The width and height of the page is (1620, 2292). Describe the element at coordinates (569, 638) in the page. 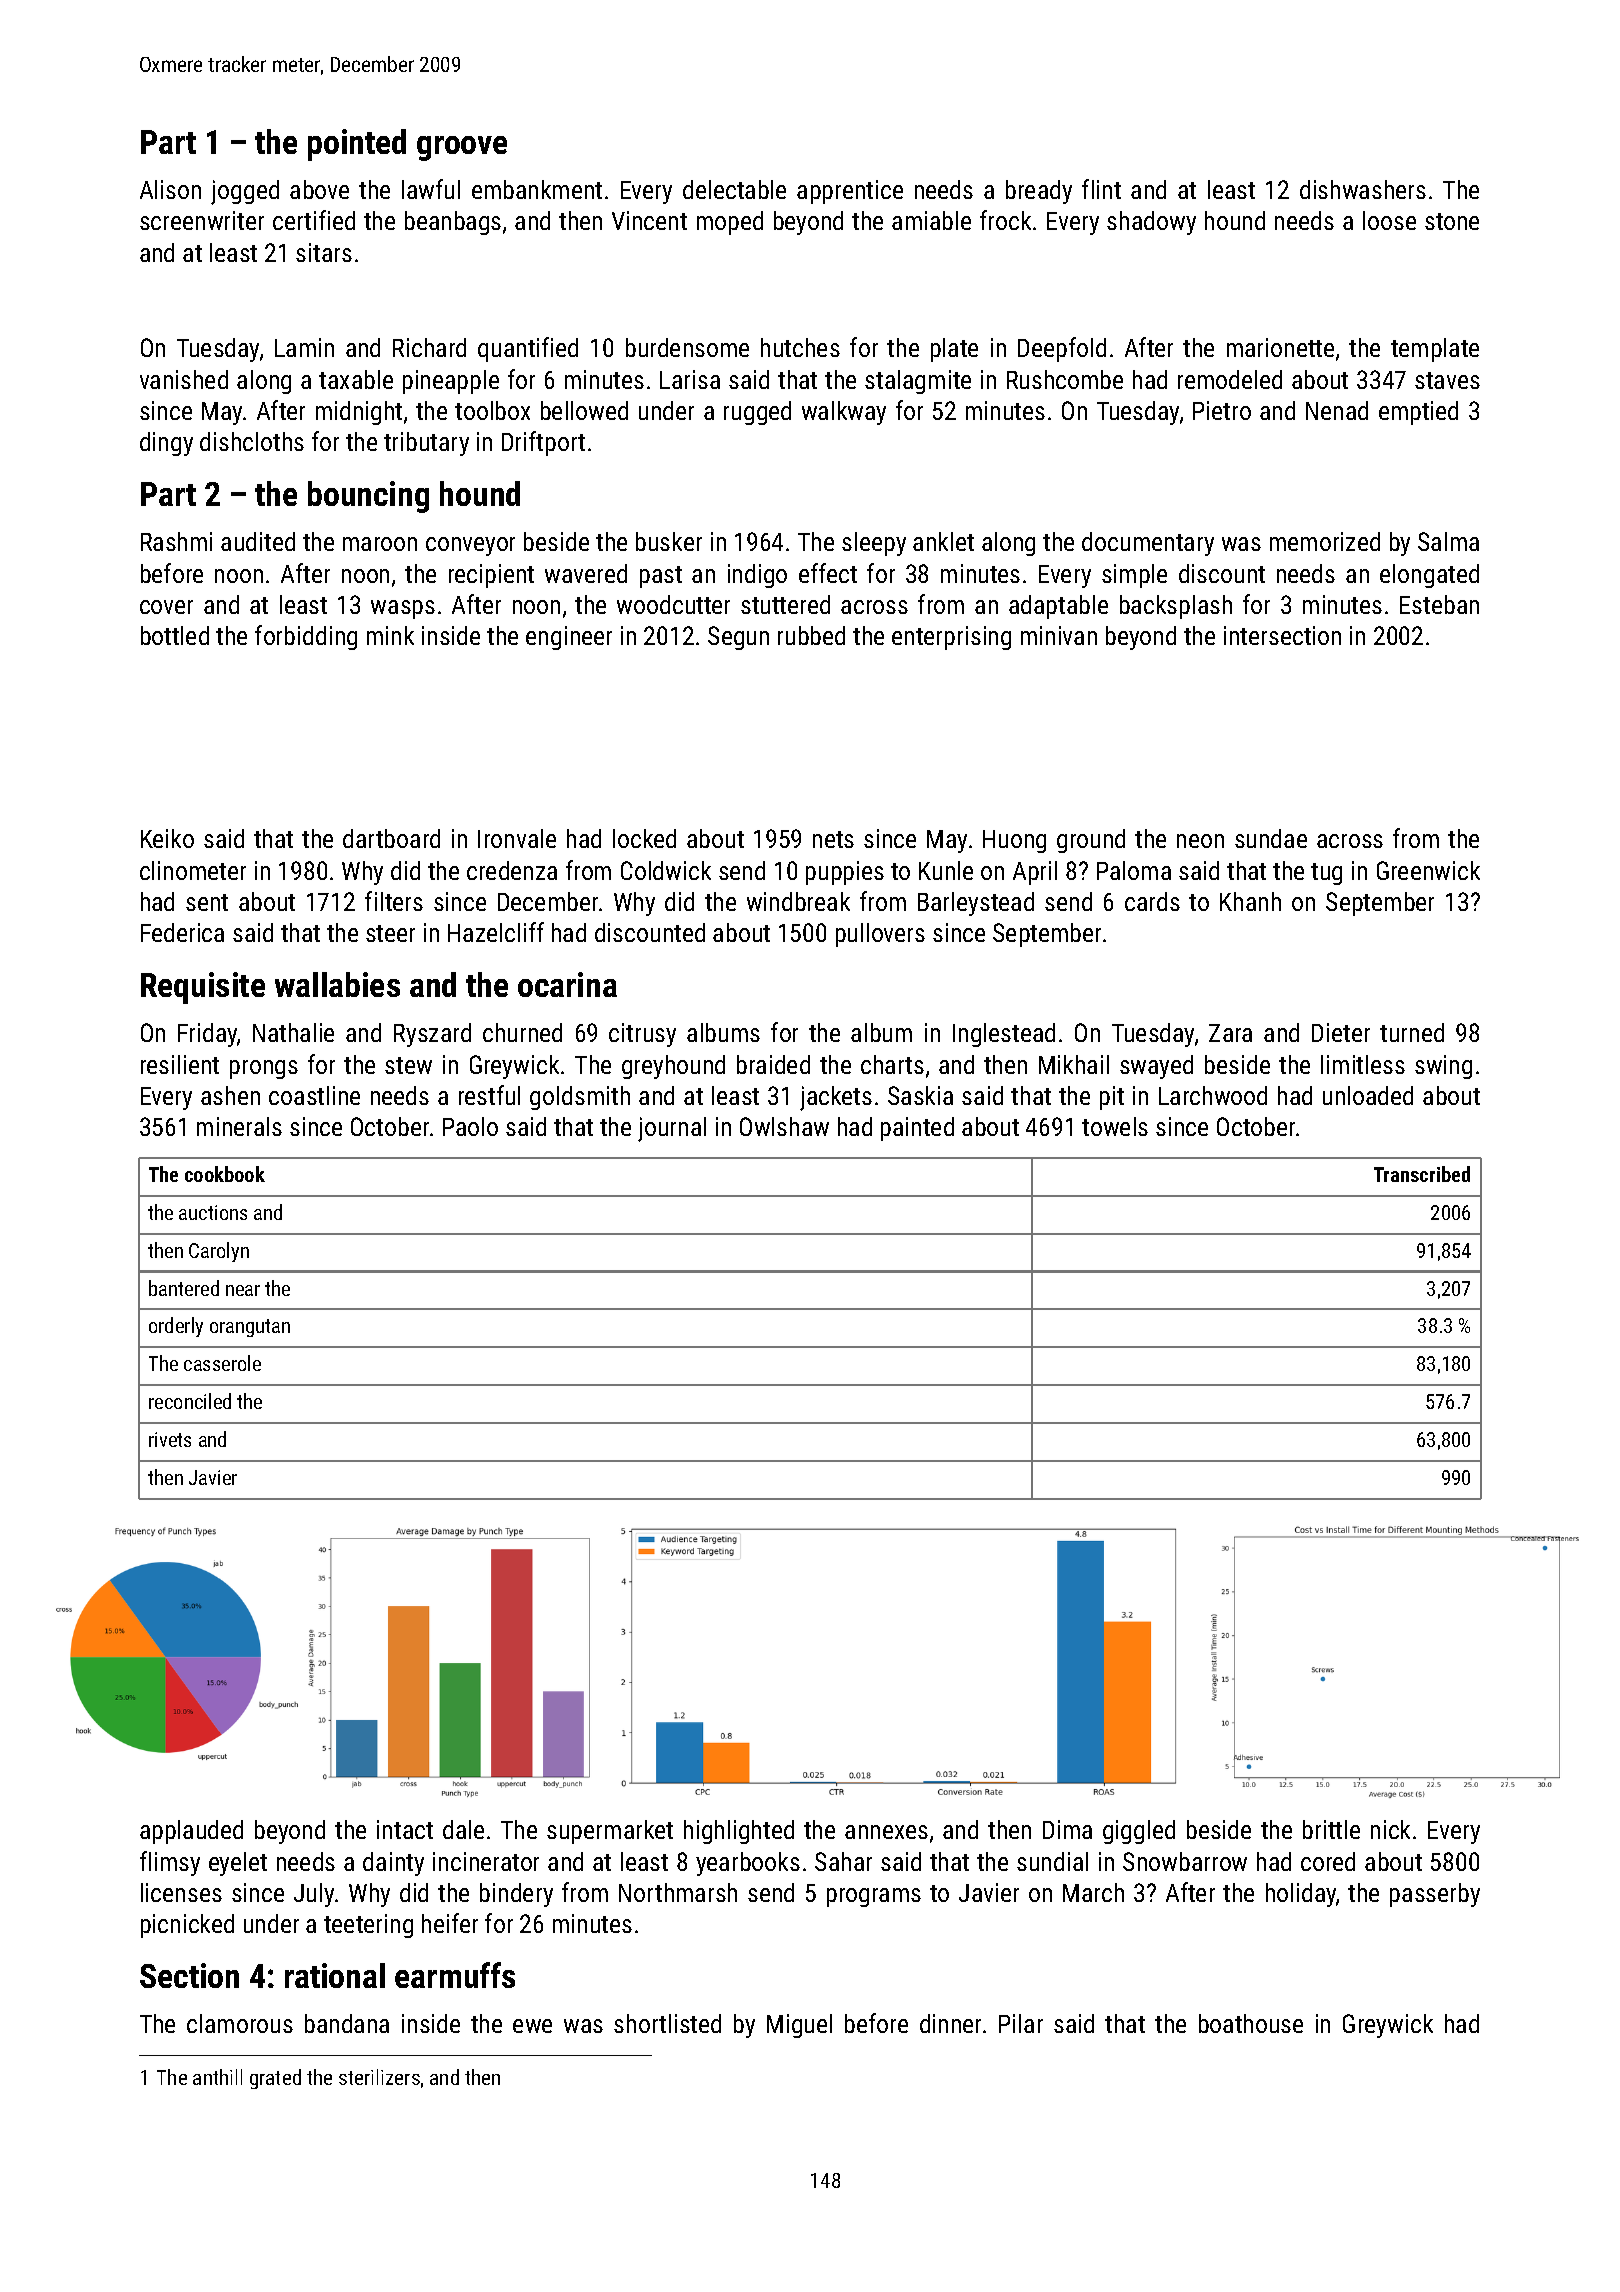

I see `engineer` at that location.
